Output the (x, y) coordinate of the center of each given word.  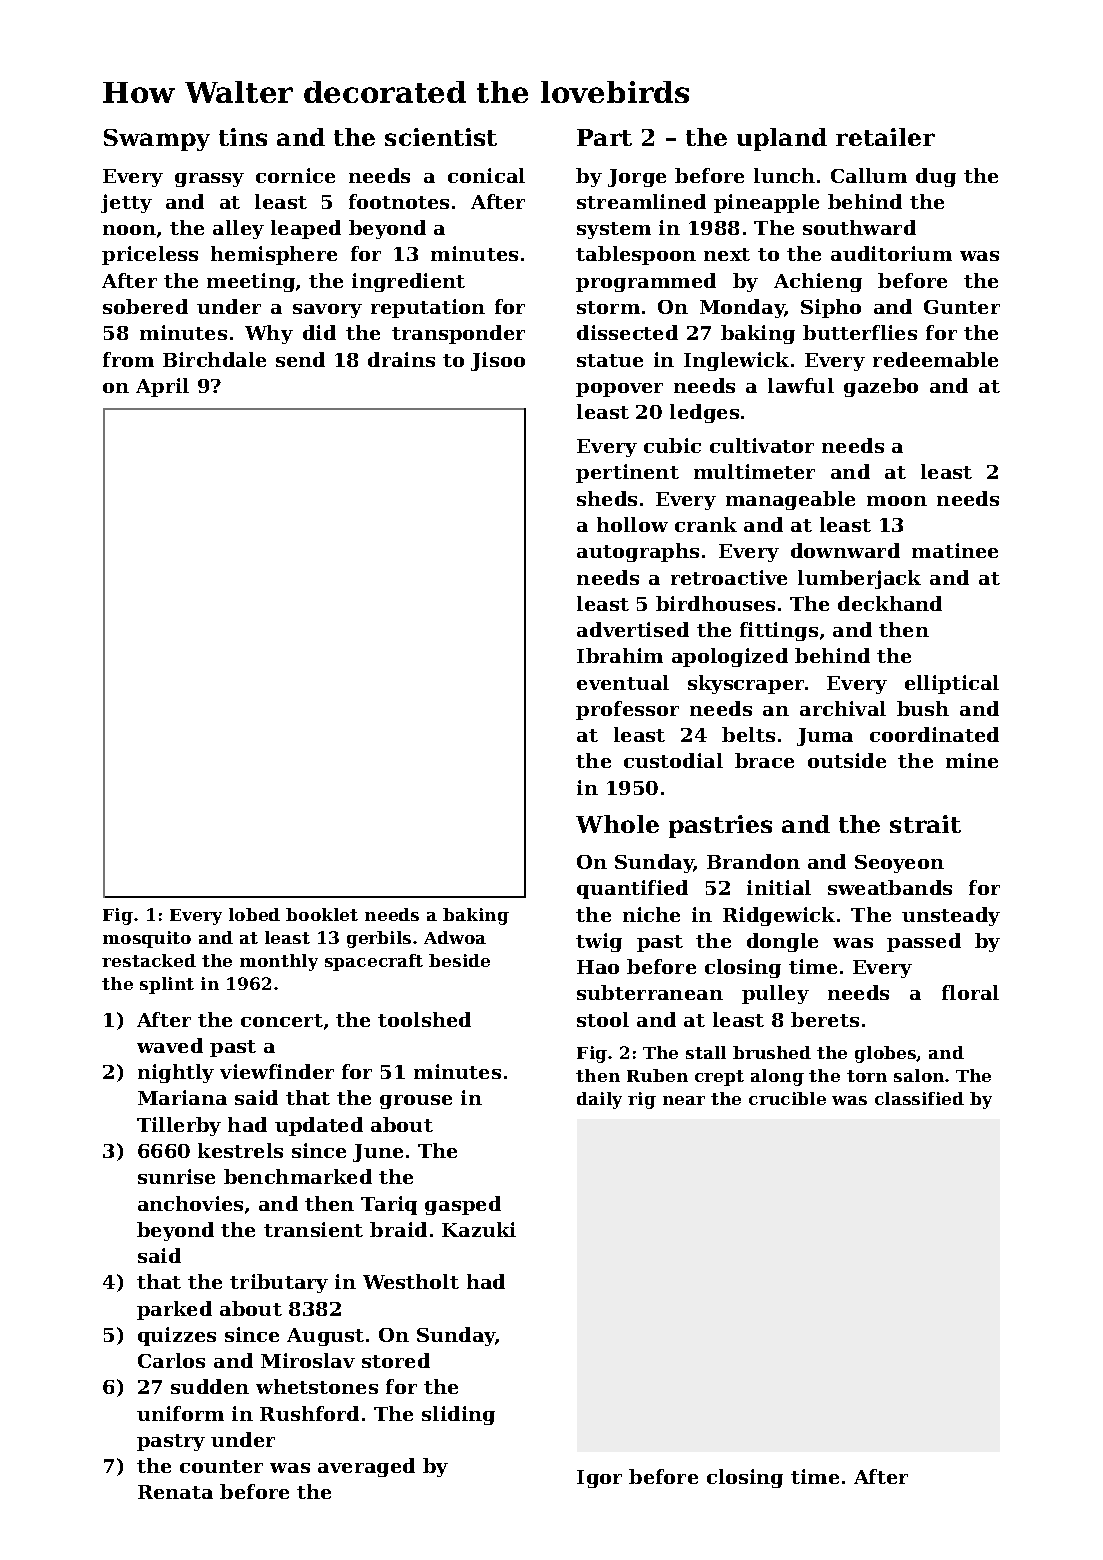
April (162, 387)
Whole (617, 824)
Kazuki (479, 1229)
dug (936, 177)
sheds (607, 498)
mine (972, 760)
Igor (599, 1479)
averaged (366, 1467)
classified (919, 1098)
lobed (254, 914)
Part (604, 137)
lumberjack (859, 579)
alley (238, 229)
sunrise (176, 1176)
